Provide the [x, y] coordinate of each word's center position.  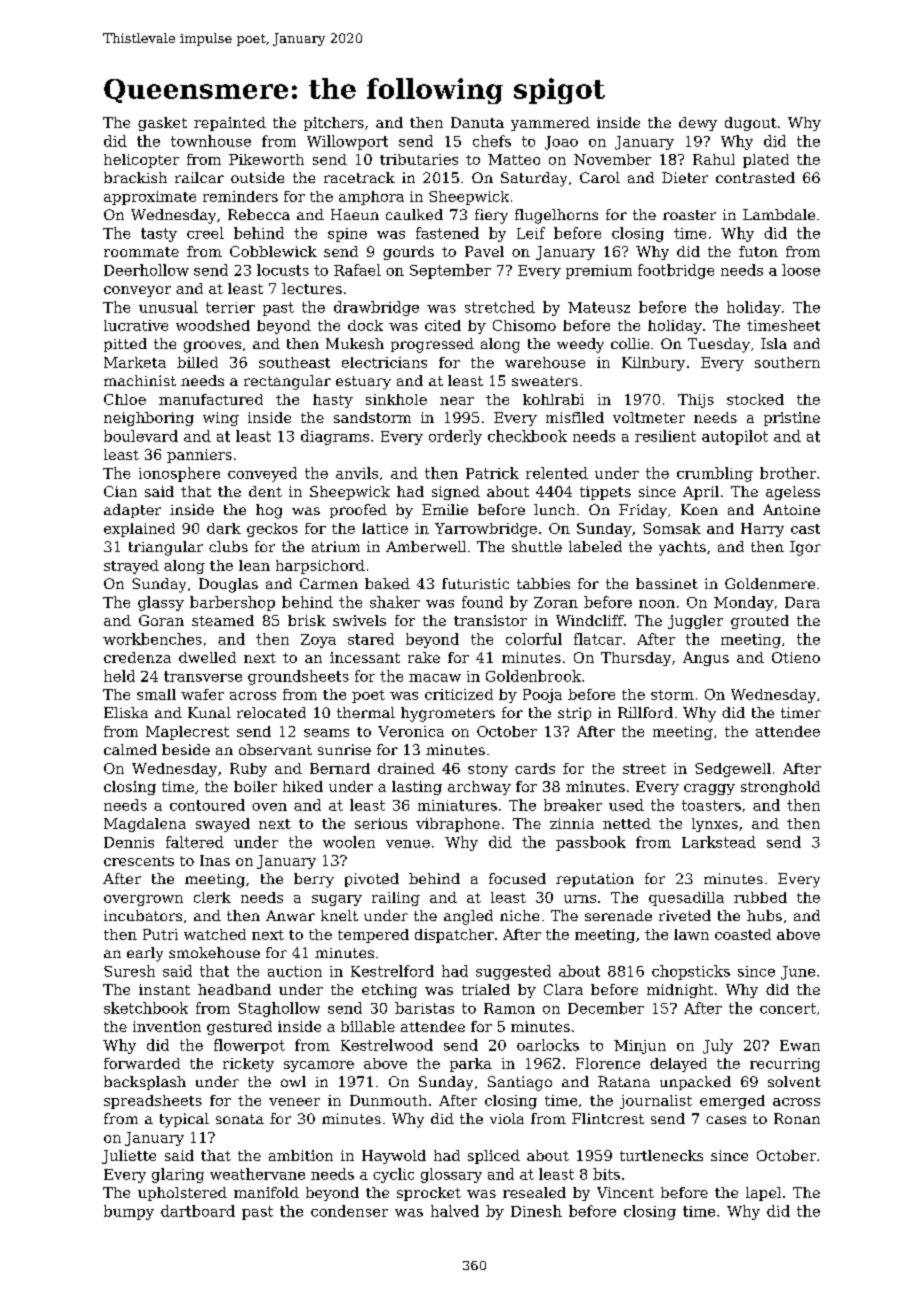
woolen [349, 842]
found [482, 602]
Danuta [477, 122]
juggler [695, 622]
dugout [751, 124]
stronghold [780, 788]
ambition [301, 1155]
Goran [161, 620]
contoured [207, 805]
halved [455, 1211]
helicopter [141, 161]
